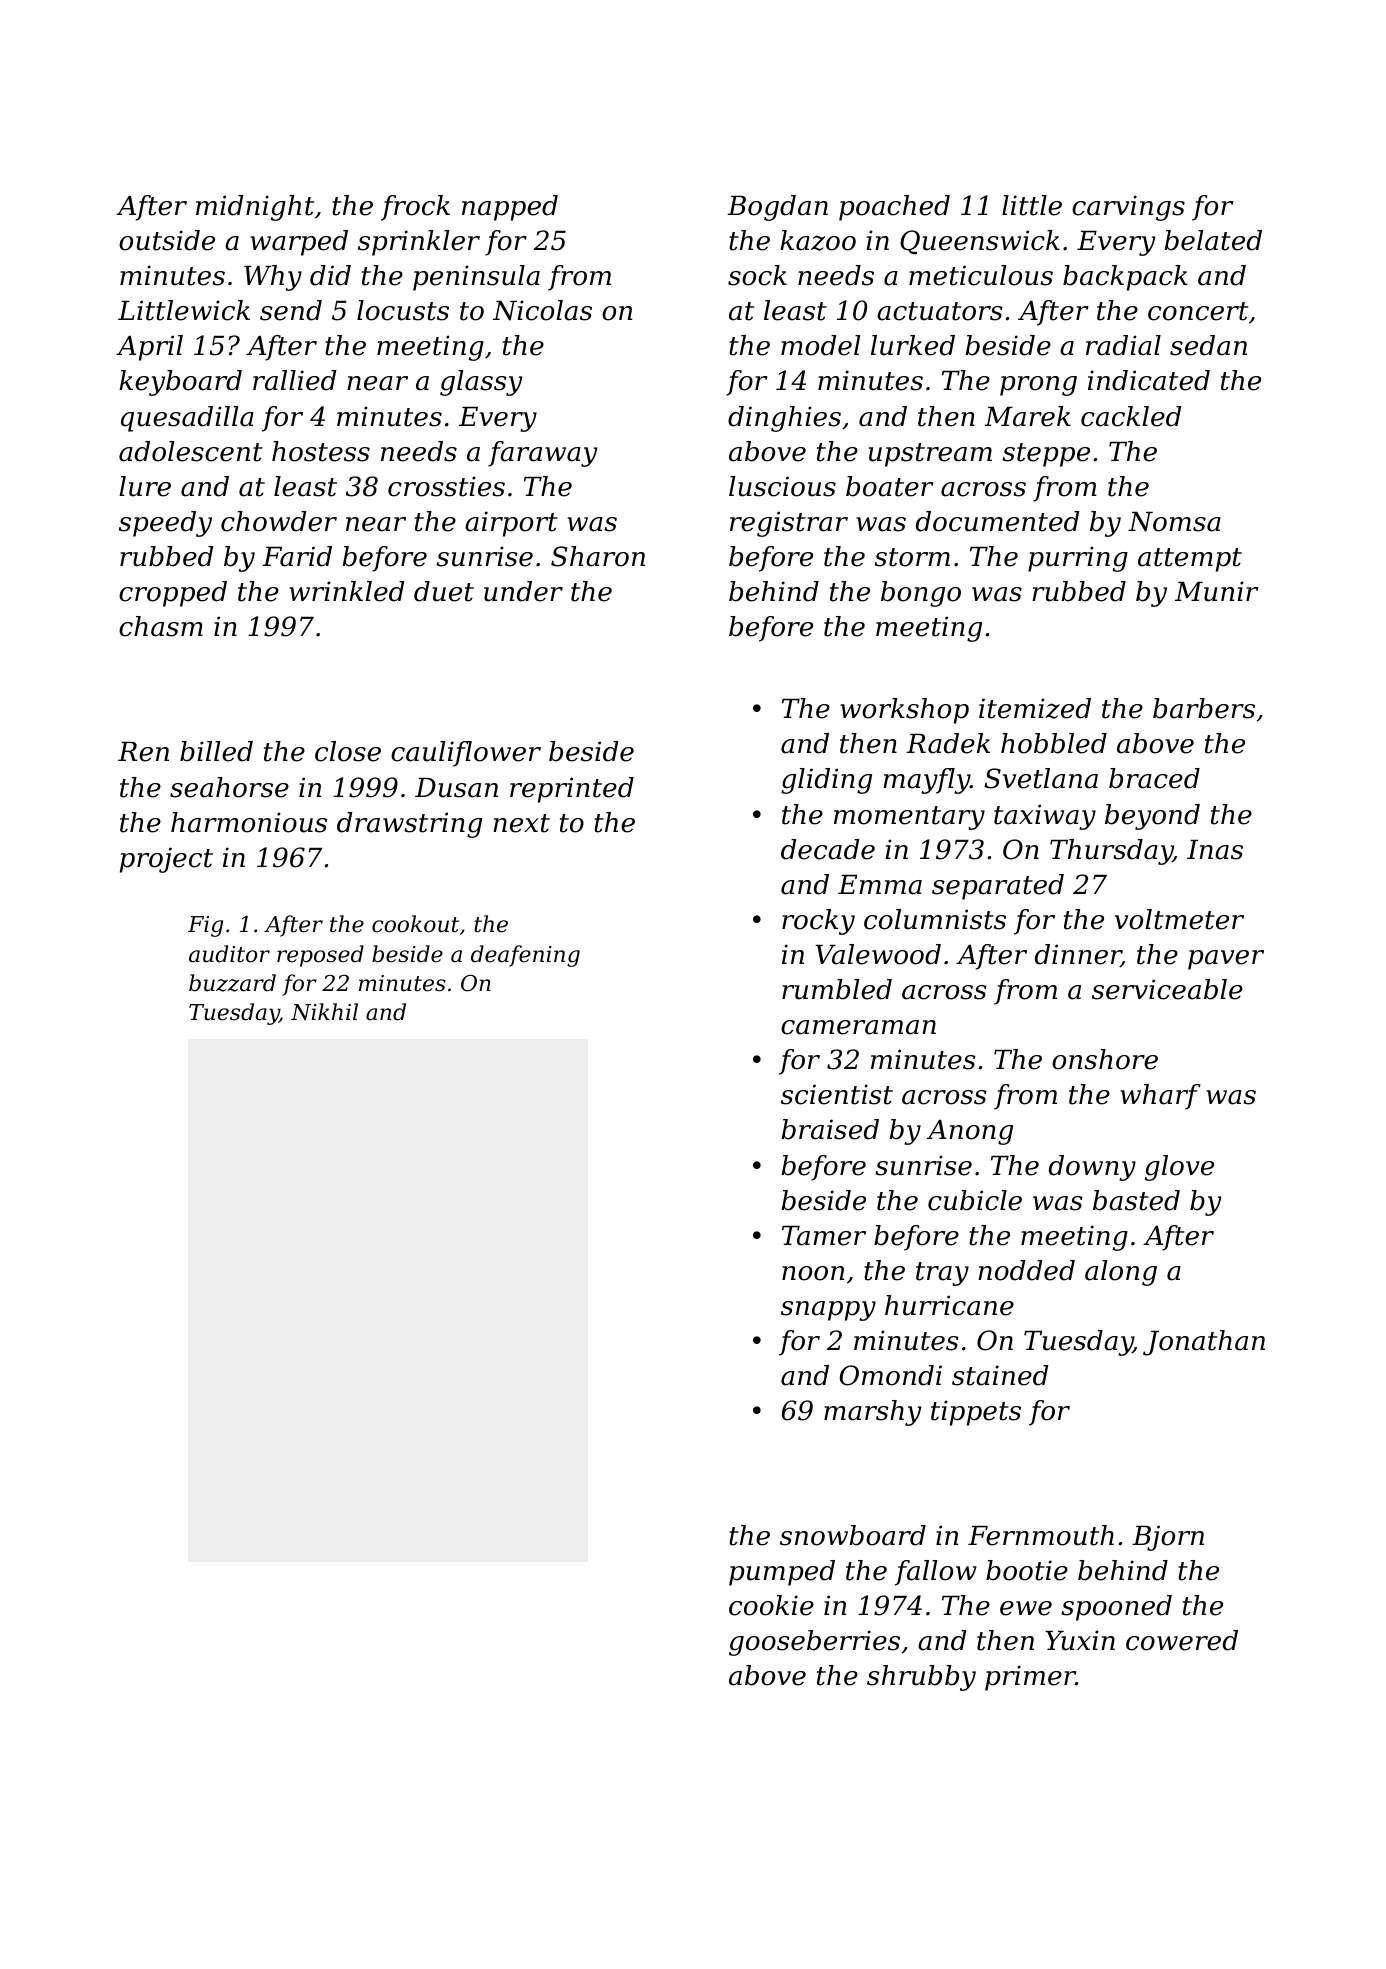 This document has width=1386, height=1969. What do you see at coordinates (1149, 380) in the document?
I see `indicated` at bounding box center [1149, 380].
